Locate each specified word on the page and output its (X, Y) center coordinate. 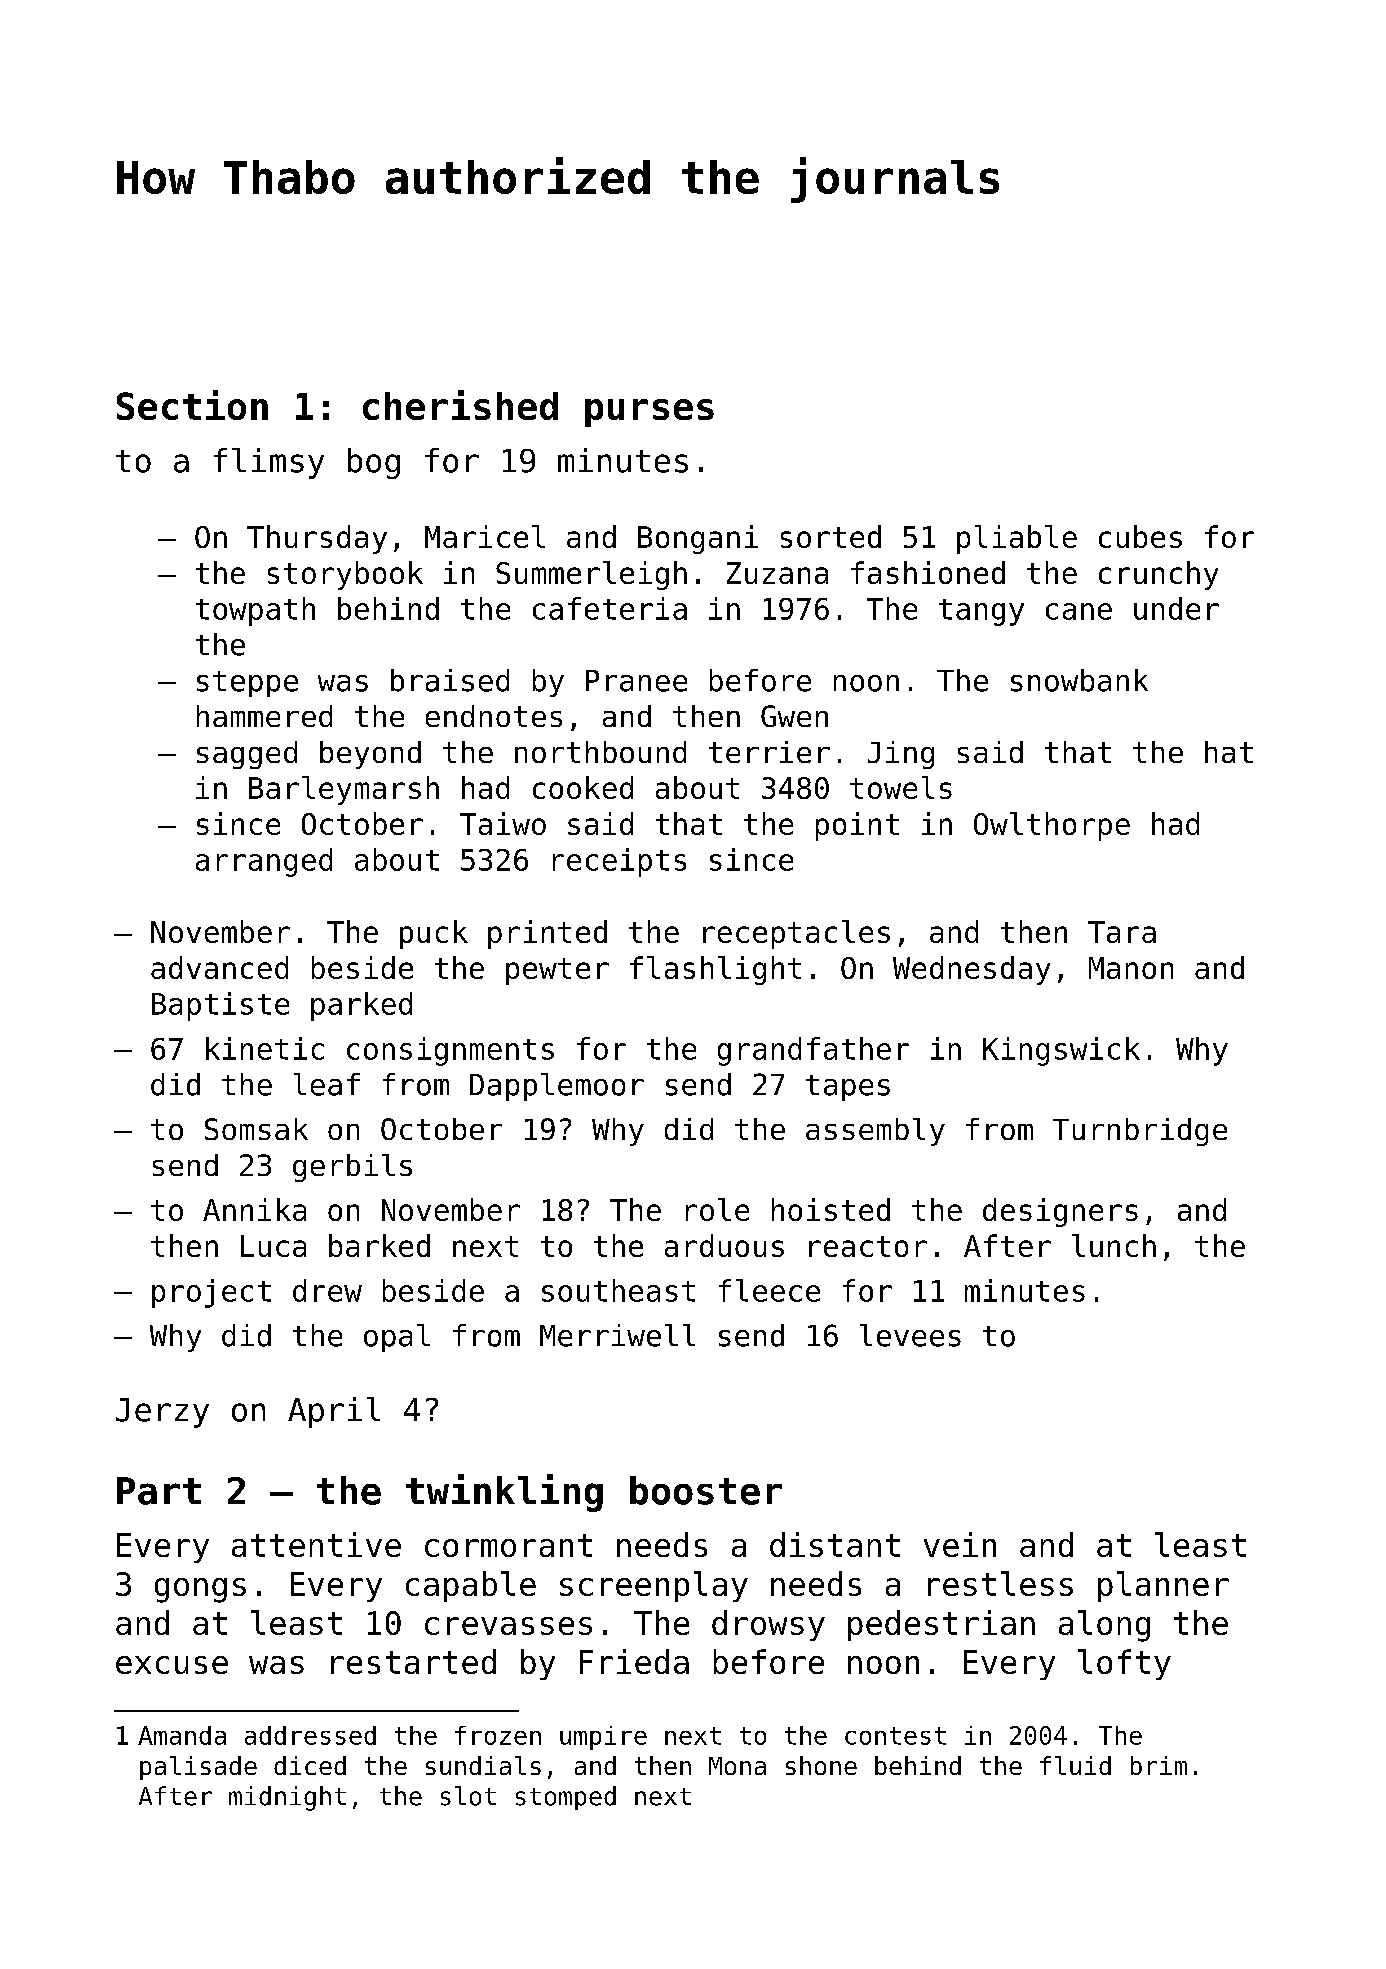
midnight (287, 1798)
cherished (460, 405)
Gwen (794, 716)
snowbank (1079, 680)
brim (1159, 1765)
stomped (566, 1798)
